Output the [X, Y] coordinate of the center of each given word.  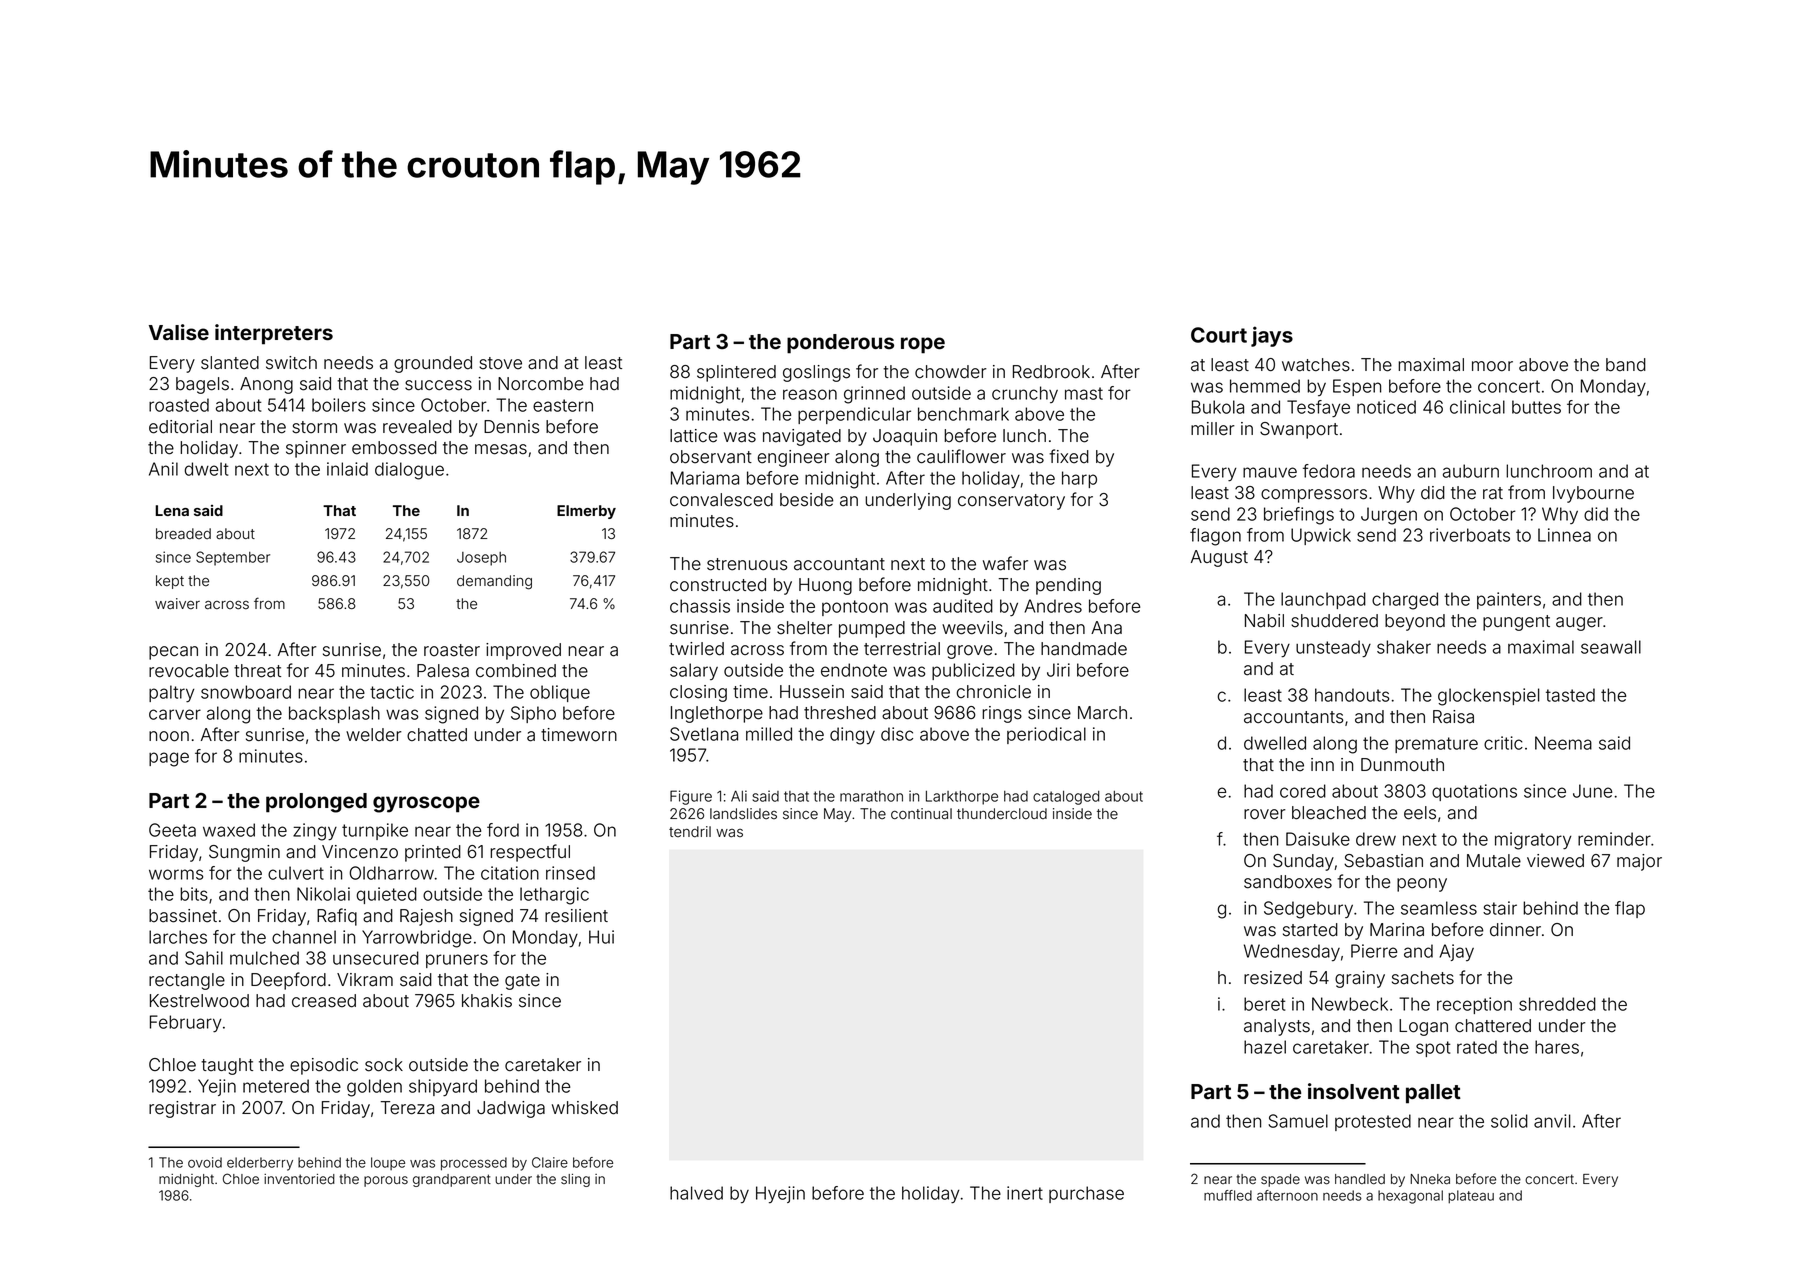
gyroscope [426, 804]
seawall [1611, 647]
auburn [1471, 471]
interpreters [274, 334]
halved [696, 1193]
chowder [951, 372]
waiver [177, 604]
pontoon [855, 608]
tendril [690, 831]
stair [1500, 908]
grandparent [452, 1180]
